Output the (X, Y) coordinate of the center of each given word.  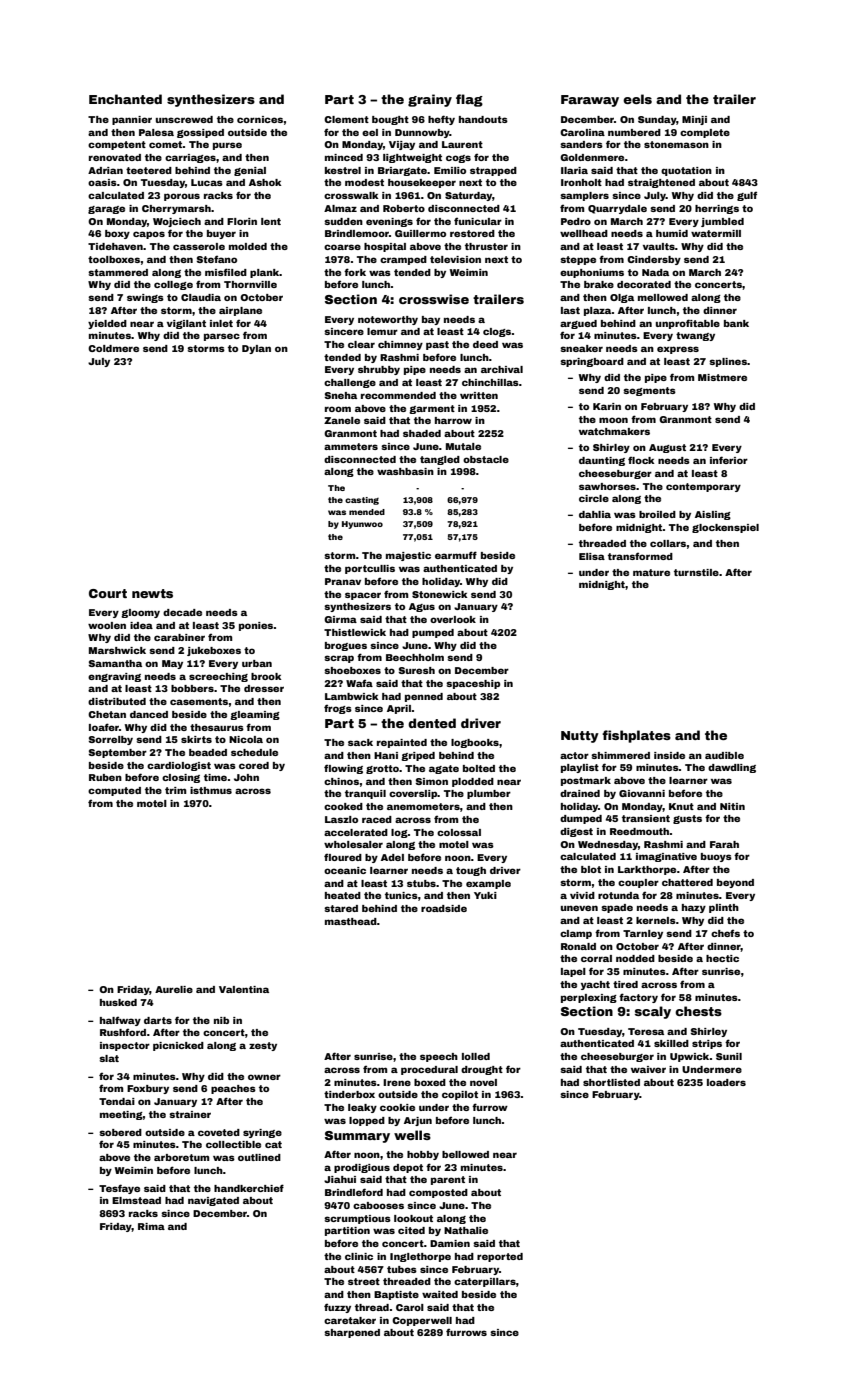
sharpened (352, 1333)
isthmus (211, 790)
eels (637, 99)
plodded (473, 782)
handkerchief (249, 1188)
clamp (576, 934)
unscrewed (184, 119)
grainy (430, 100)
